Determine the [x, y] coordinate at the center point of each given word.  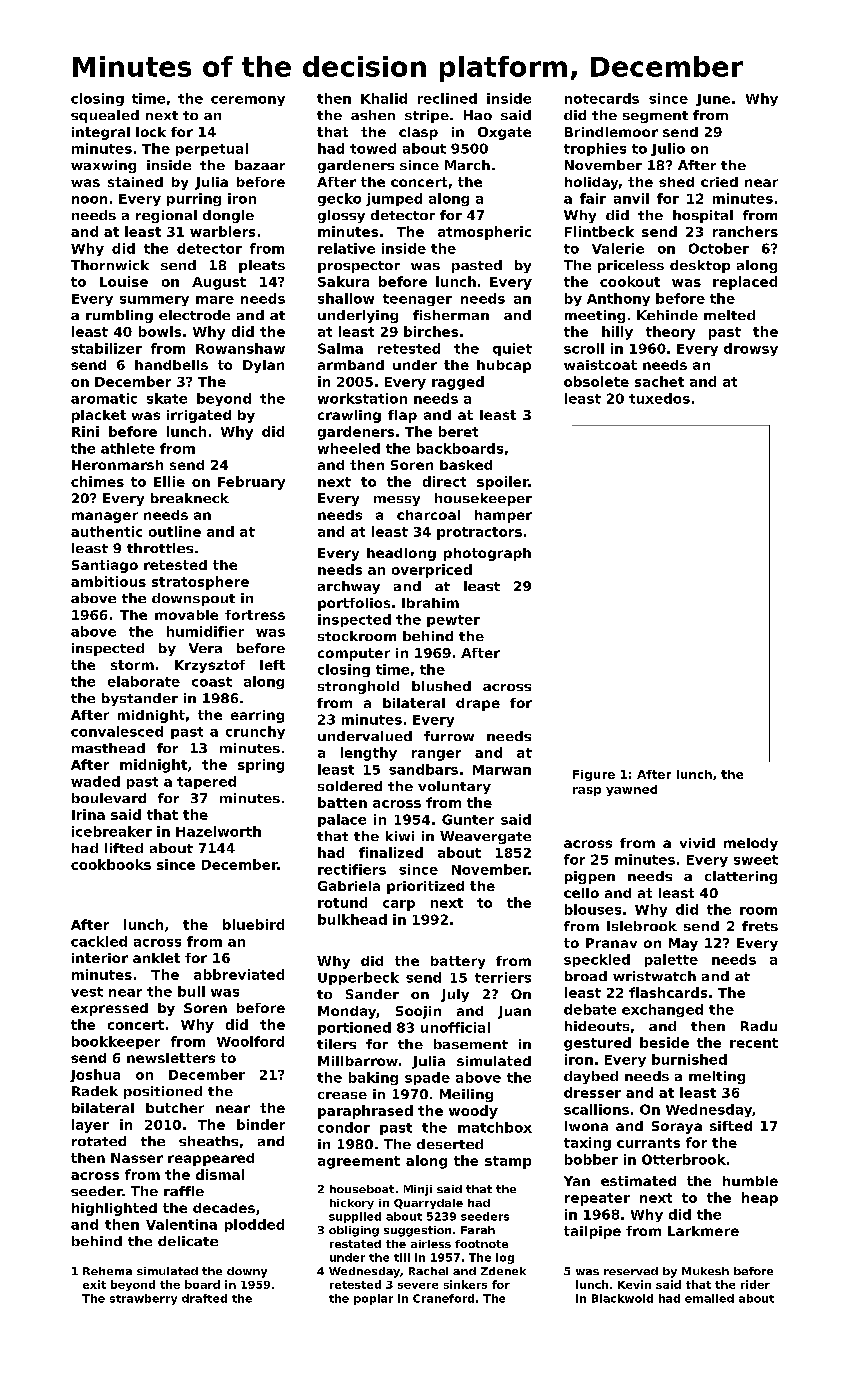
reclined [447, 98]
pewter [453, 621]
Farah [478, 1230]
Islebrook [642, 926]
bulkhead [352, 919]
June [713, 100]
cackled [99, 941]
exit [94, 1284]
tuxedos [659, 398]
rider [755, 1284]
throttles [160, 548]
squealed [105, 116]
